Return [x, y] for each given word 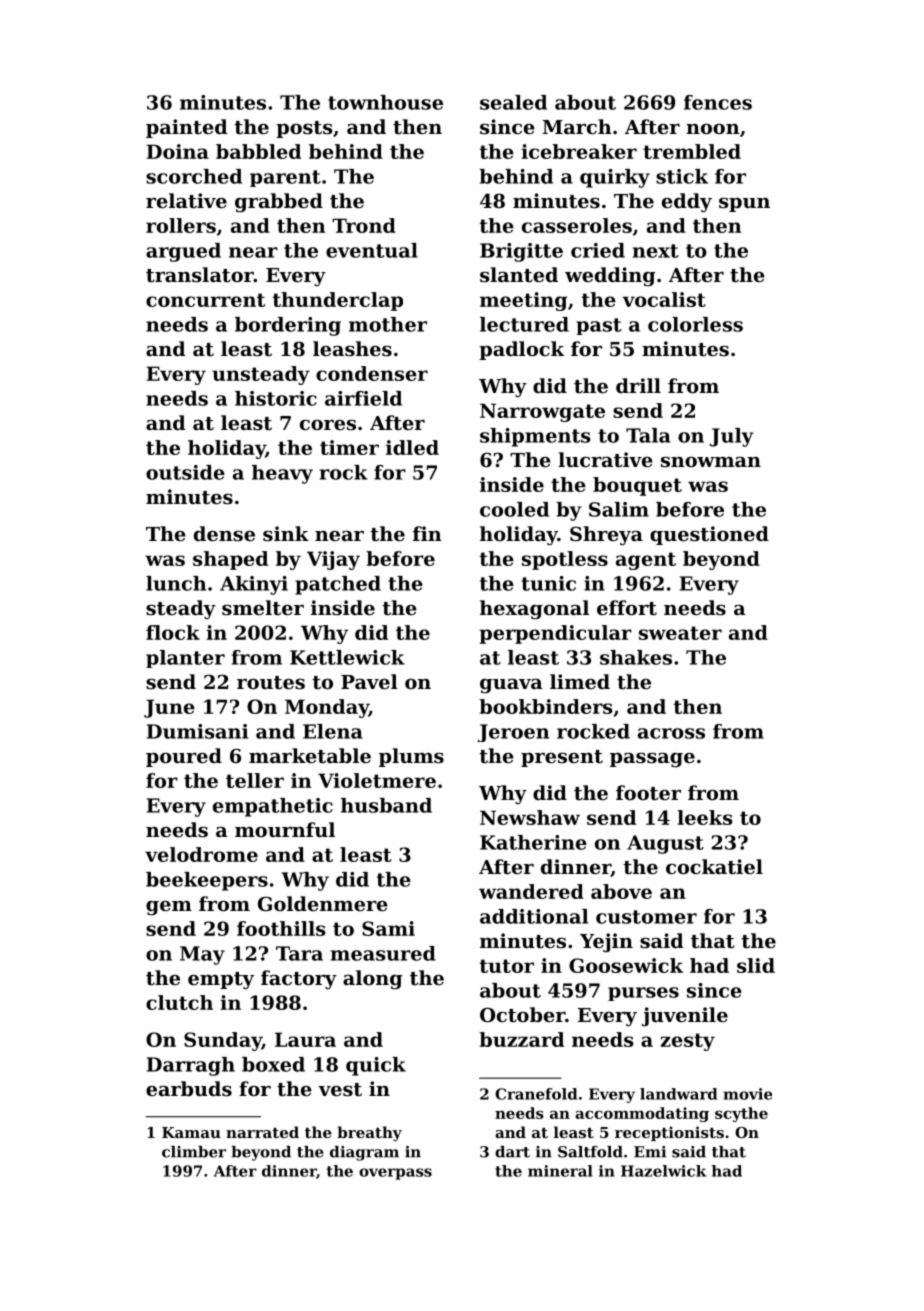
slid [756, 965]
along [373, 980]
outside [185, 472]
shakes [636, 657]
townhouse [385, 102]
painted [187, 128]
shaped [230, 560]
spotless [565, 560]
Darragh [191, 1066]
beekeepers [207, 881]
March [577, 126]
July [732, 437]
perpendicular [555, 634]
